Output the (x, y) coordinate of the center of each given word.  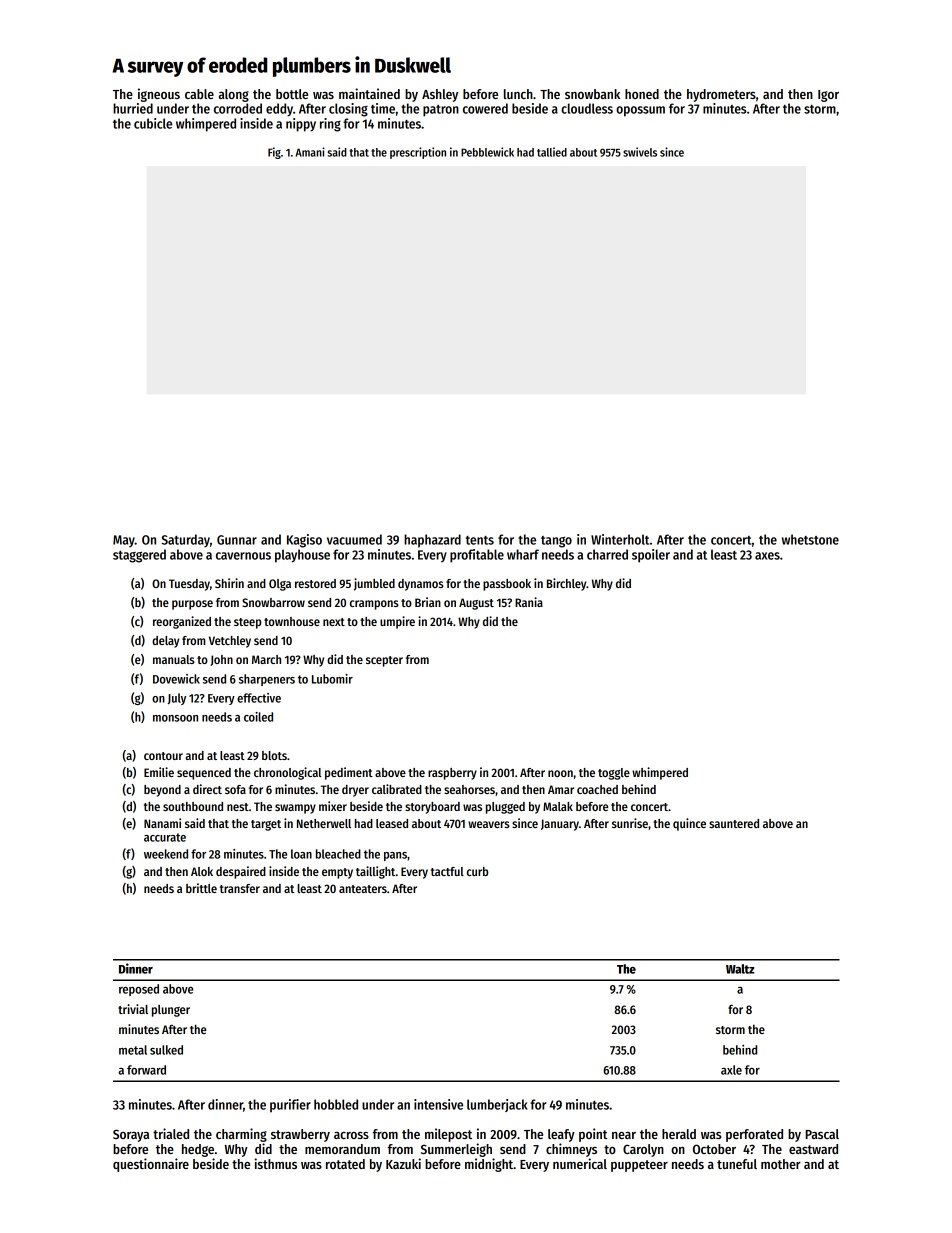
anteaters (363, 889)
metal (133, 1050)
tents (480, 540)
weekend (166, 854)
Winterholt (620, 539)
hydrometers (721, 95)
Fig (274, 153)
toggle (614, 774)
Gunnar (237, 540)
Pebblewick (487, 152)
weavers (489, 824)
